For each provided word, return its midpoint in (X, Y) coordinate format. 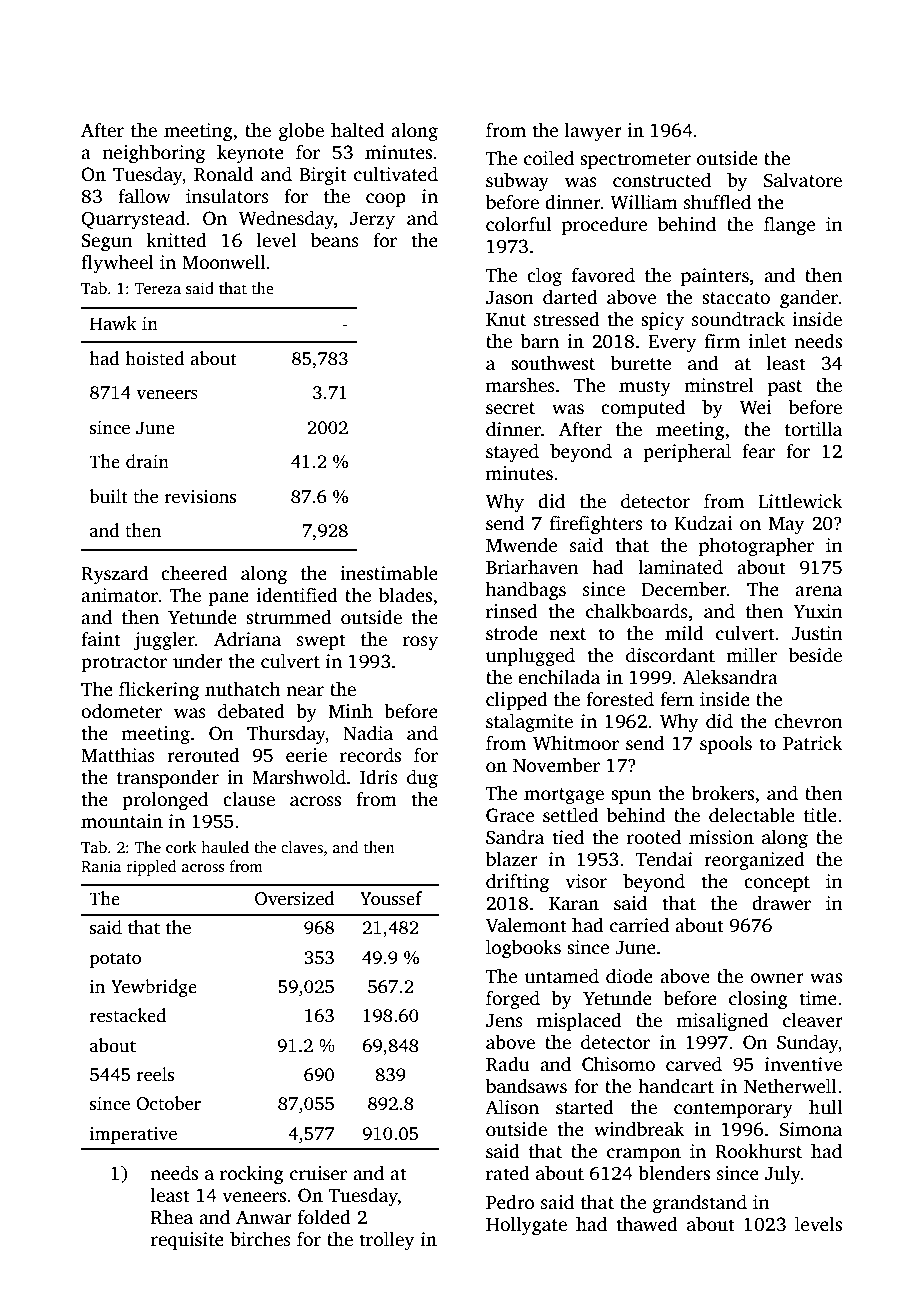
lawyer (593, 132)
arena (818, 591)
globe (301, 132)
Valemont (526, 925)
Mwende (521, 545)
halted (357, 130)
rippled (151, 868)
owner (777, 978)
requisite (187, 1241)
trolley (386, 1241)
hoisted (155, 358)
